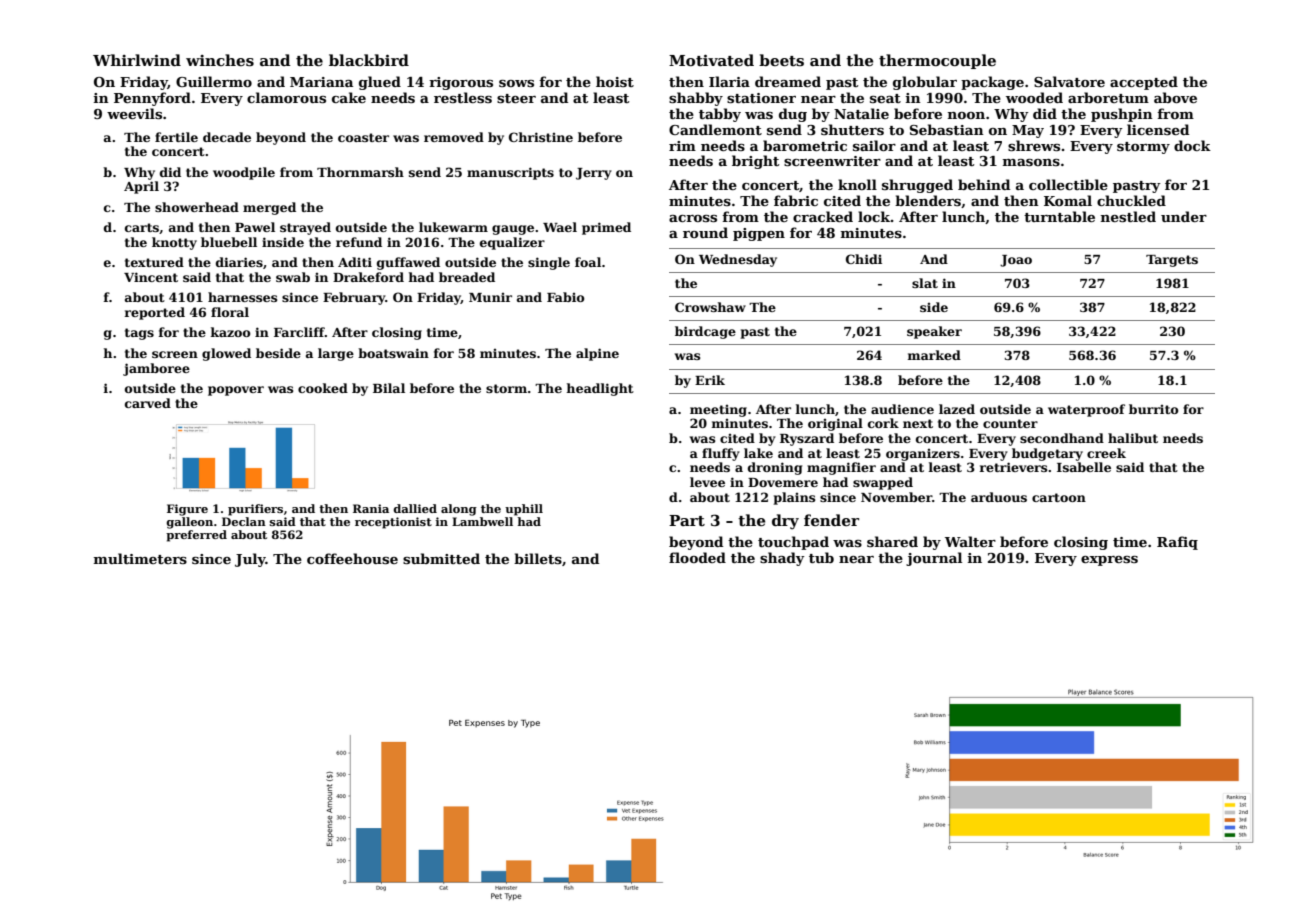 The height and width of the screenshot is (924, 1308). What do you see at coordinates (242, 297) in the screenshot?
I see `harnesses` at bounding box center [242, 297].
